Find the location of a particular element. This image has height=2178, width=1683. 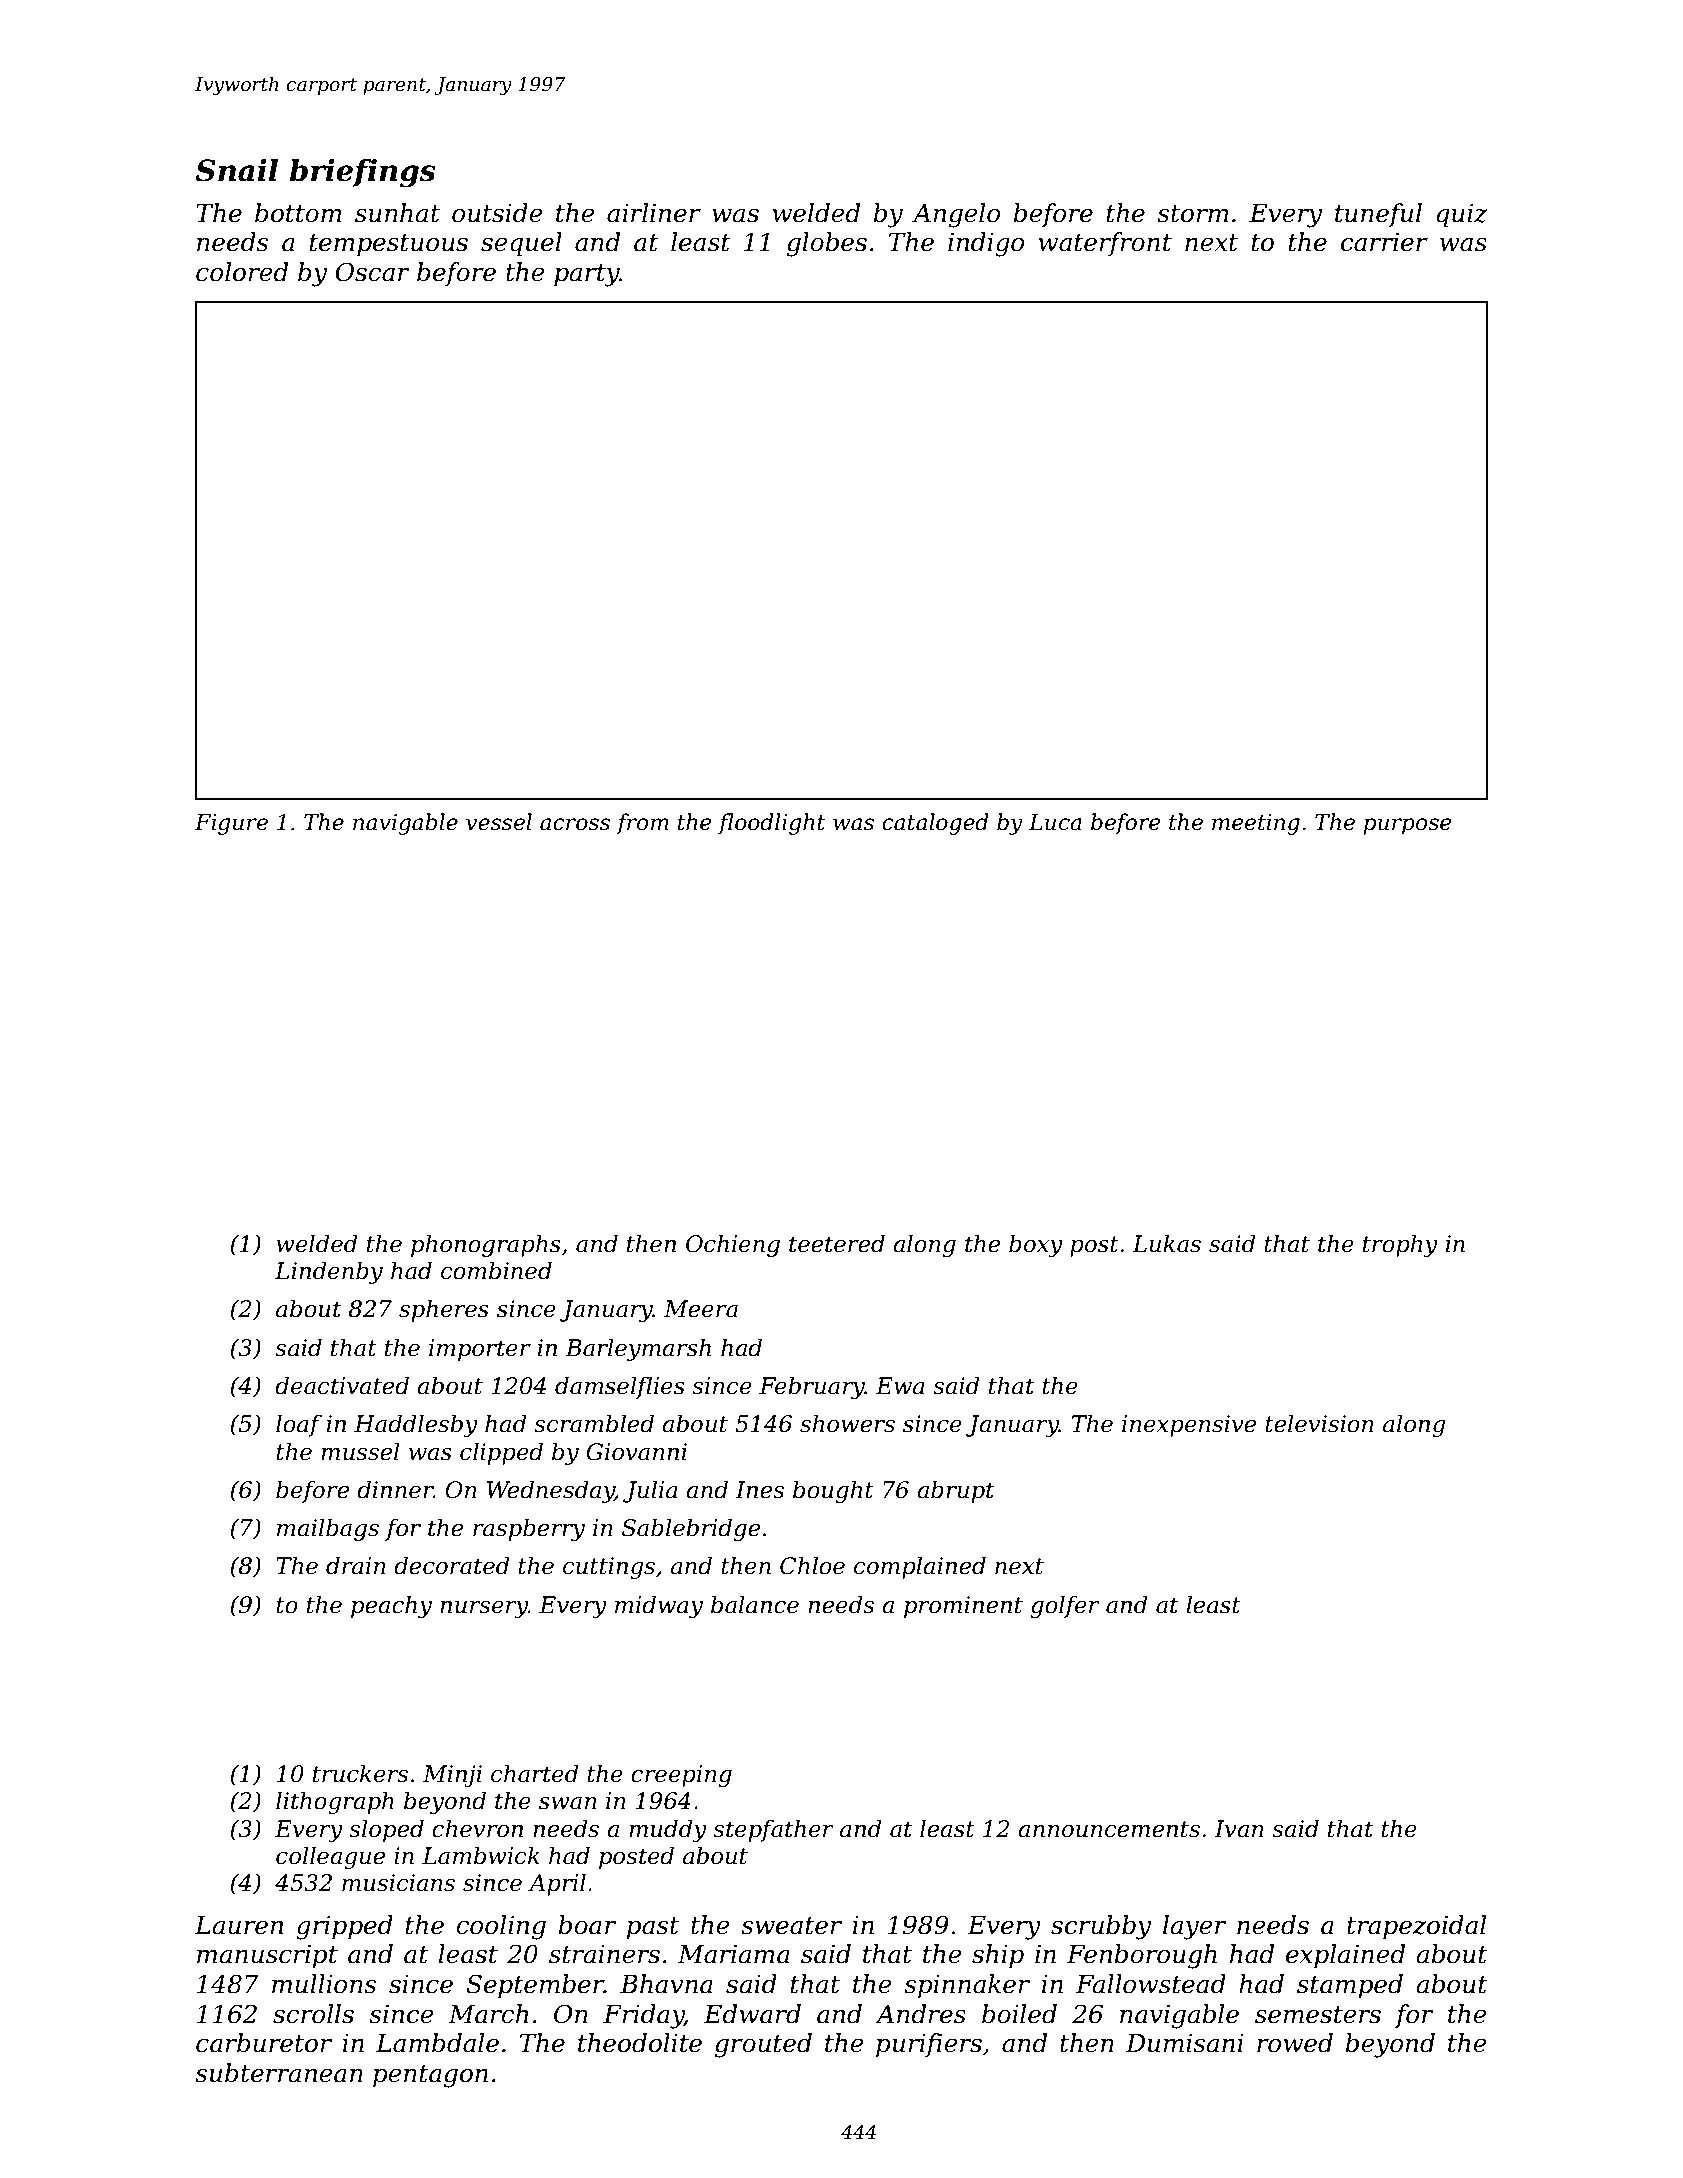

boxy is located at coordinates (1036, 1245).
